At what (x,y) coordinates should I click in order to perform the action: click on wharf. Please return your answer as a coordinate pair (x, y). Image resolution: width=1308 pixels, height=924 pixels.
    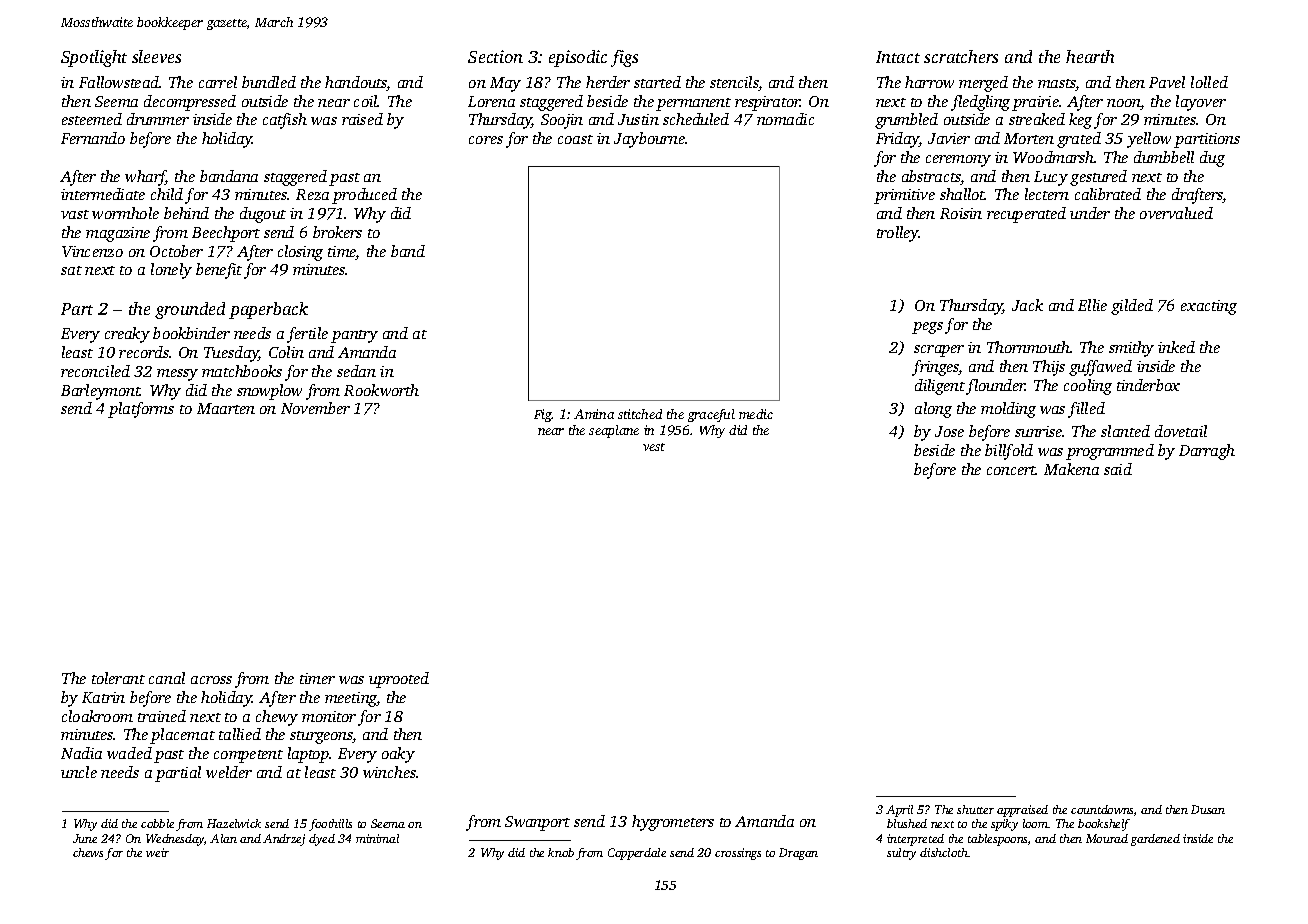
    Looking at the image, I should click on (145, 178).
